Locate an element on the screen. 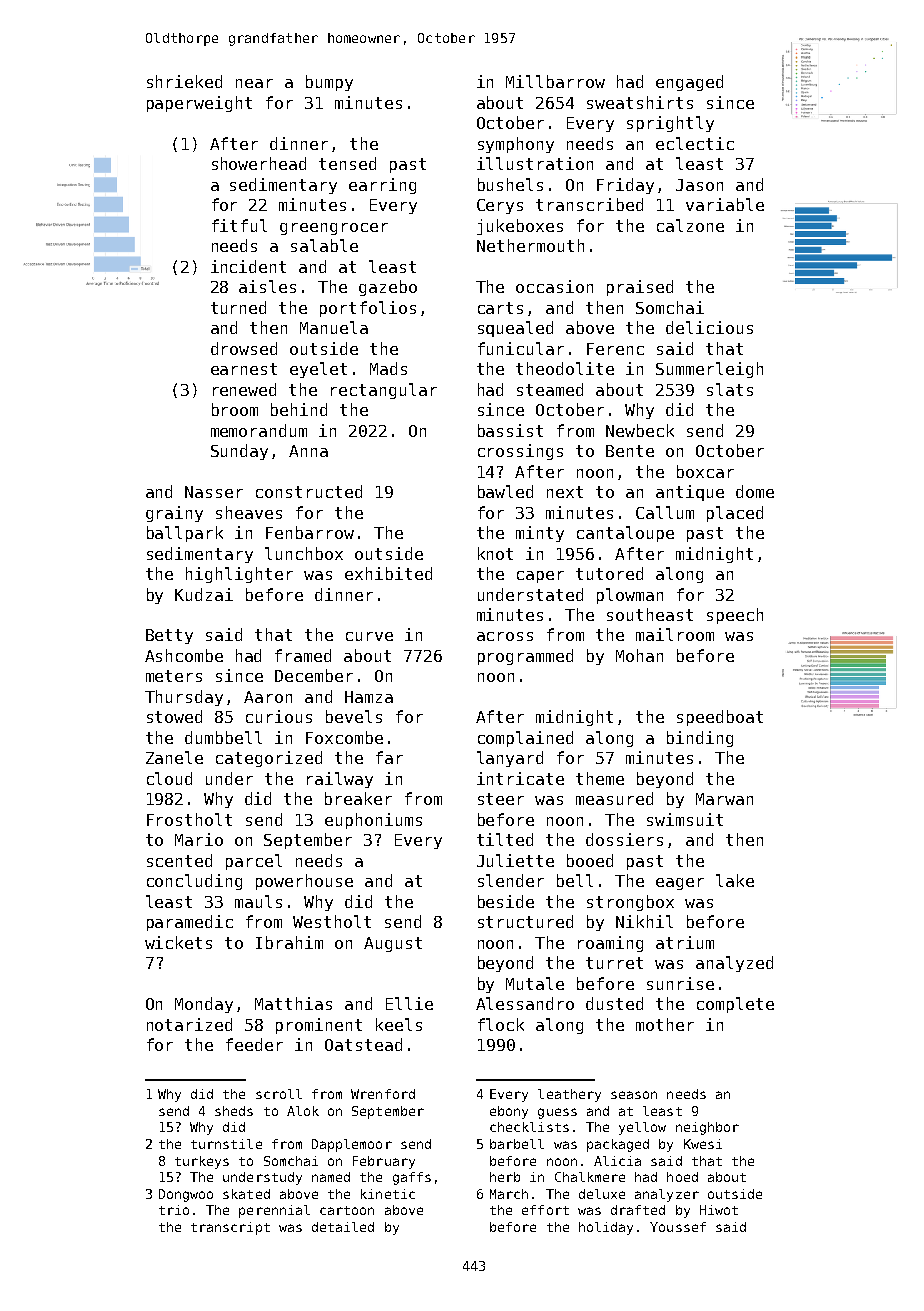 This screenshot has width=924, height=1311. Kudzai is located at coordinates (204, 594).
